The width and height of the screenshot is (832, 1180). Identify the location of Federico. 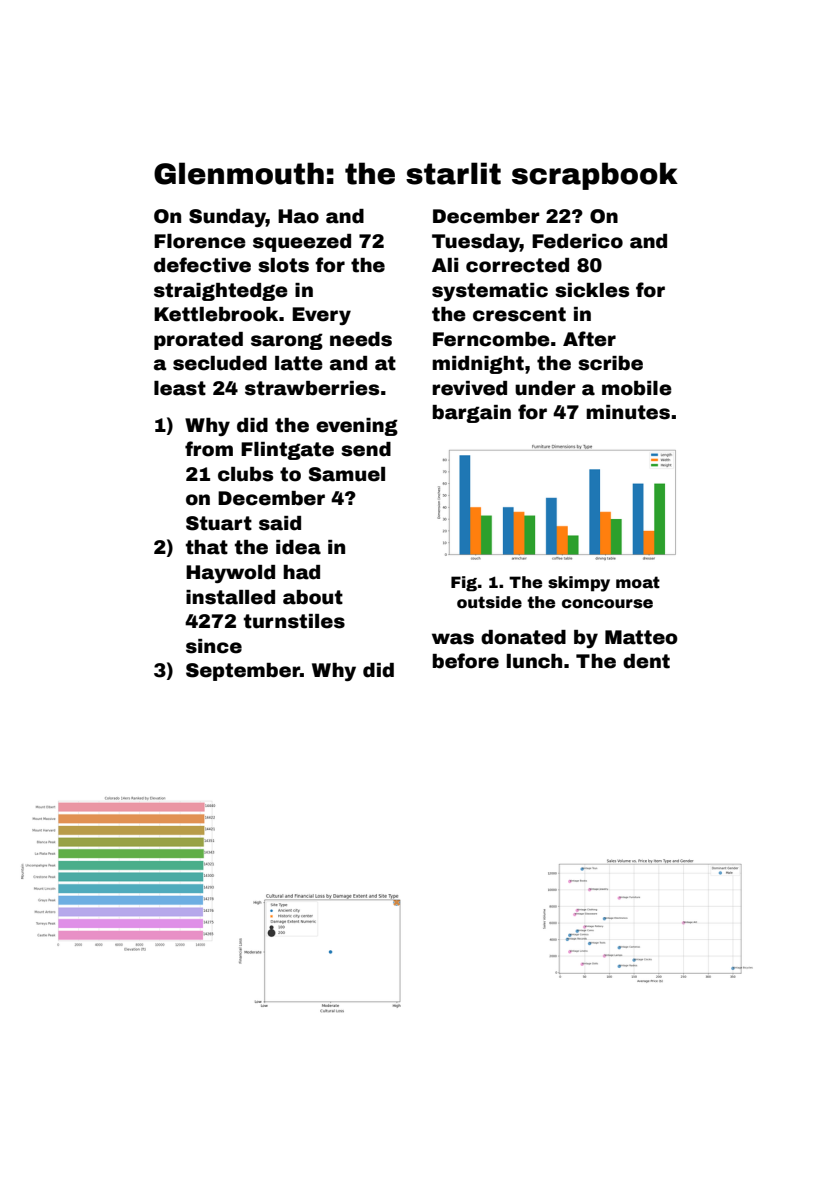
(577, 241).
